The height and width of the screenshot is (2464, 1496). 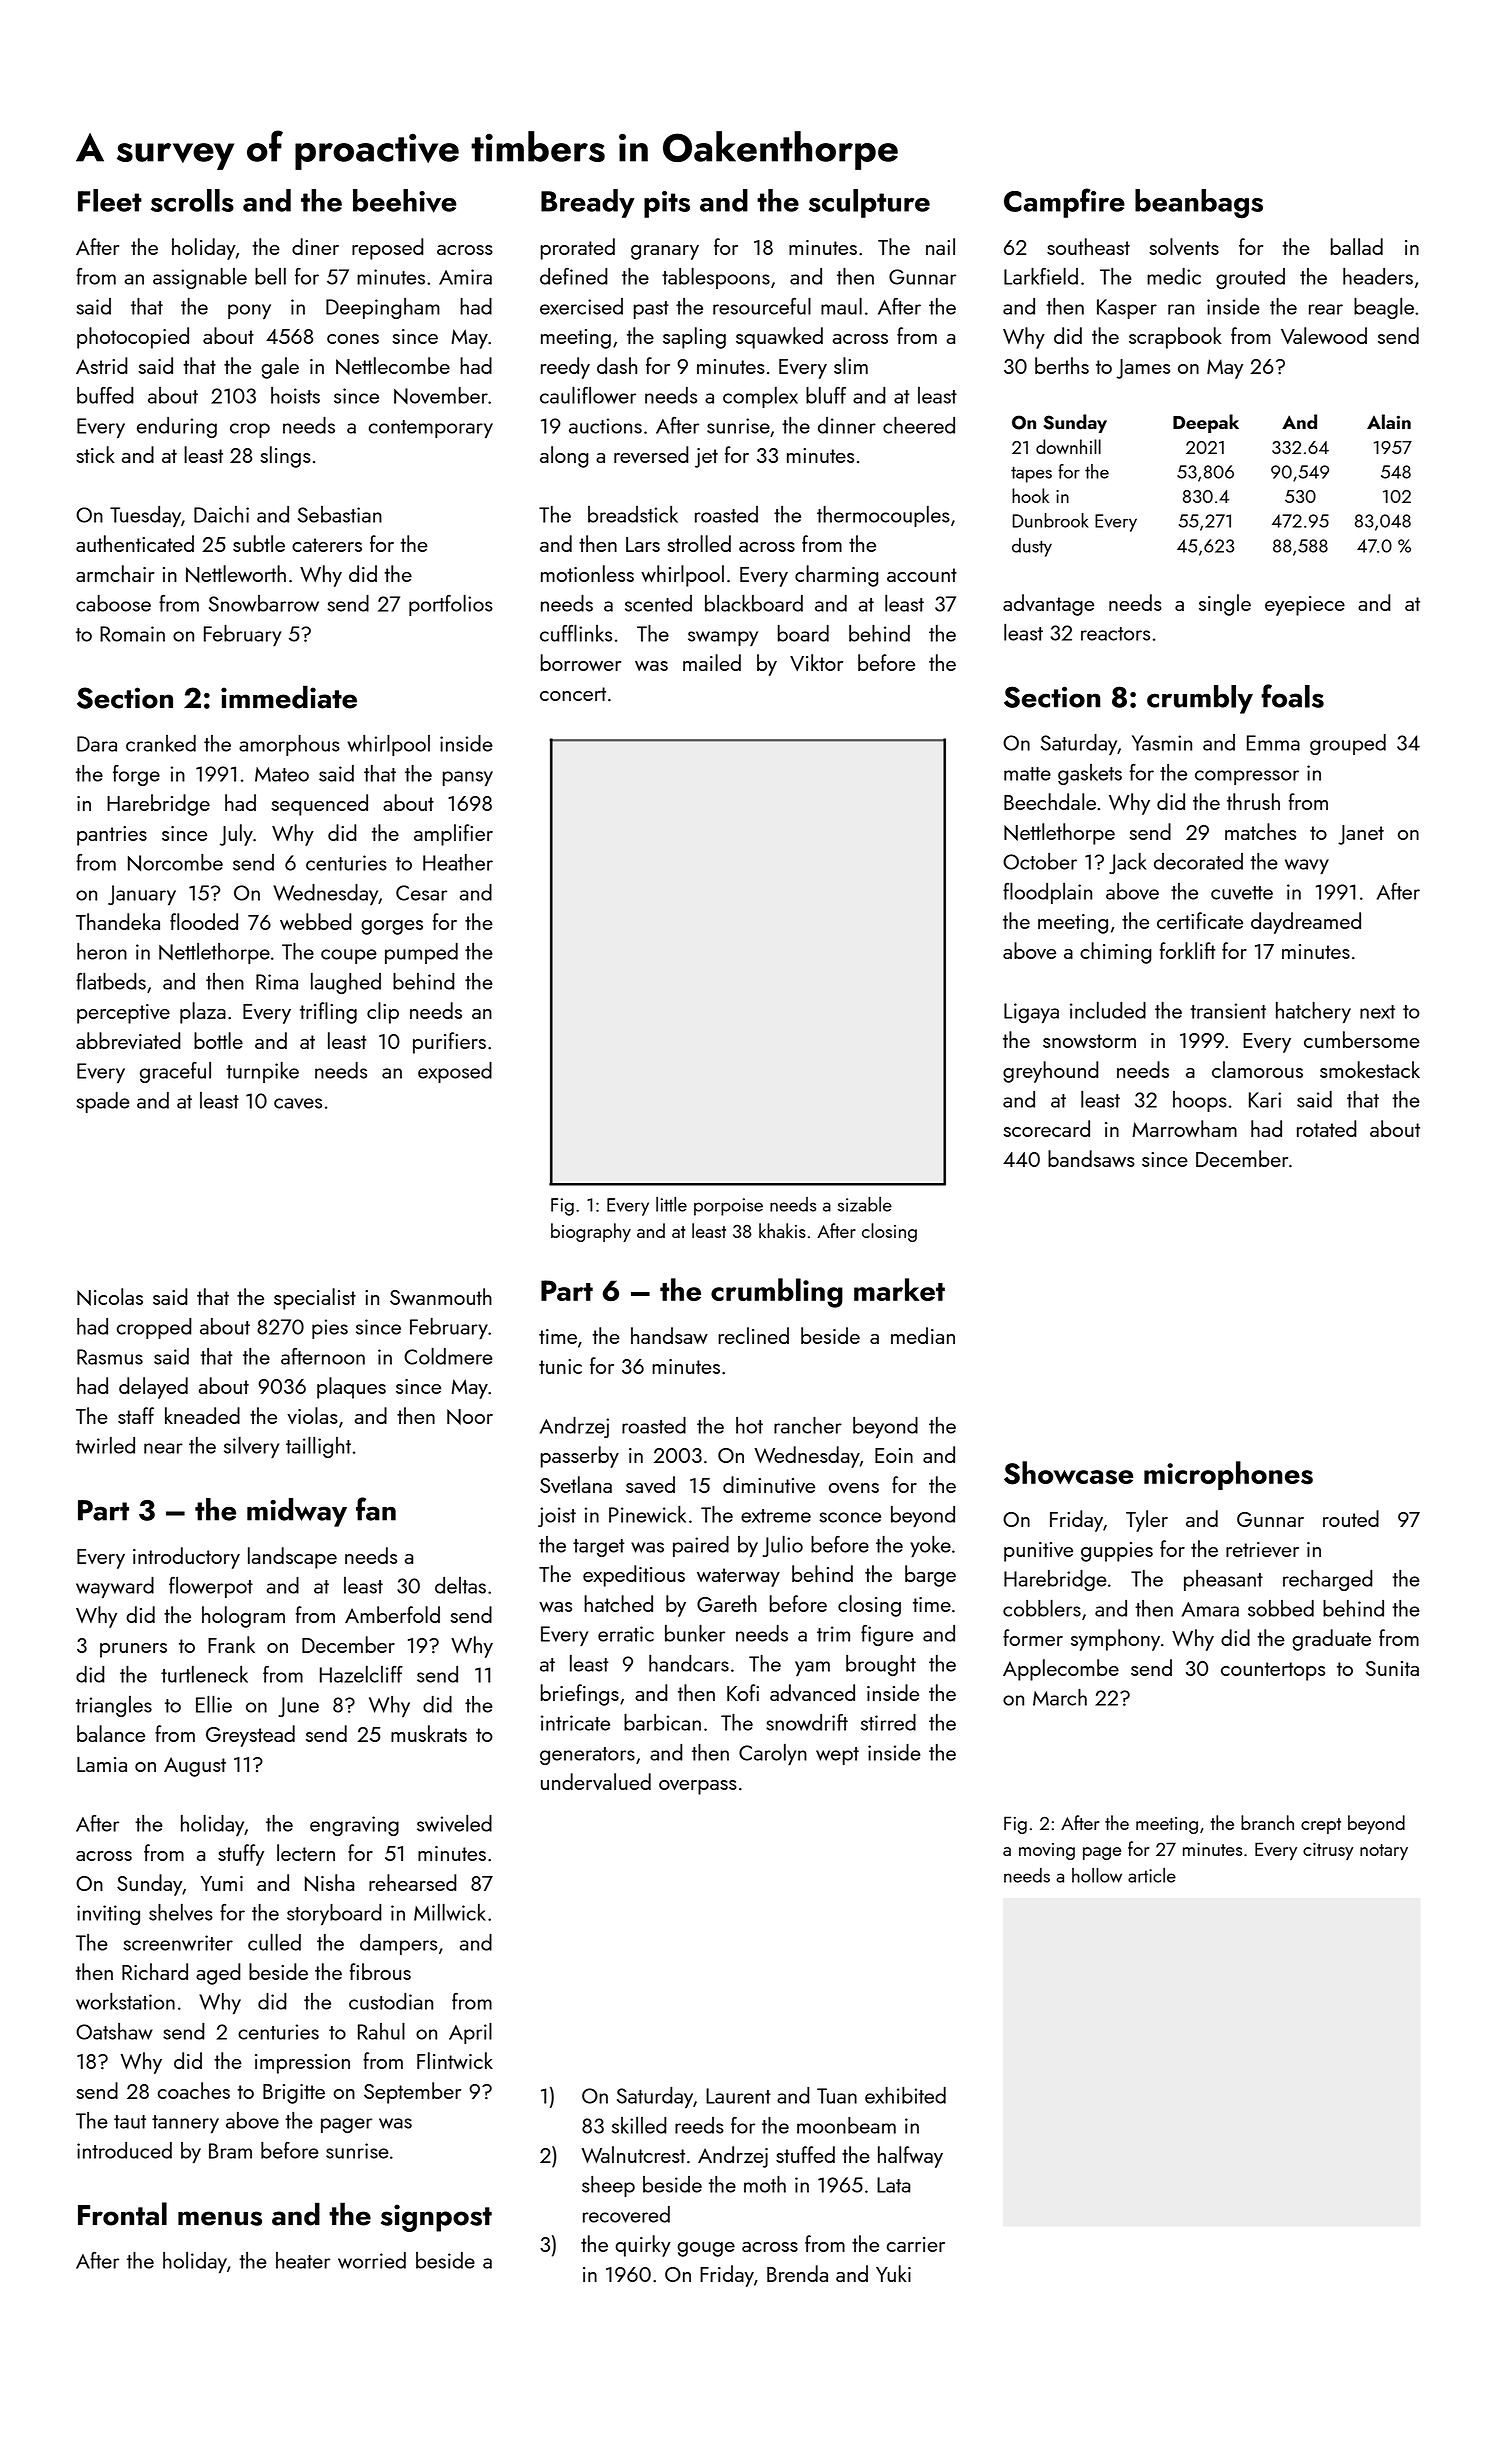 What do you see at coordinates (1199, 204) in the screenshot?
I see `beanbags` at bounding box center [1199, 204].
